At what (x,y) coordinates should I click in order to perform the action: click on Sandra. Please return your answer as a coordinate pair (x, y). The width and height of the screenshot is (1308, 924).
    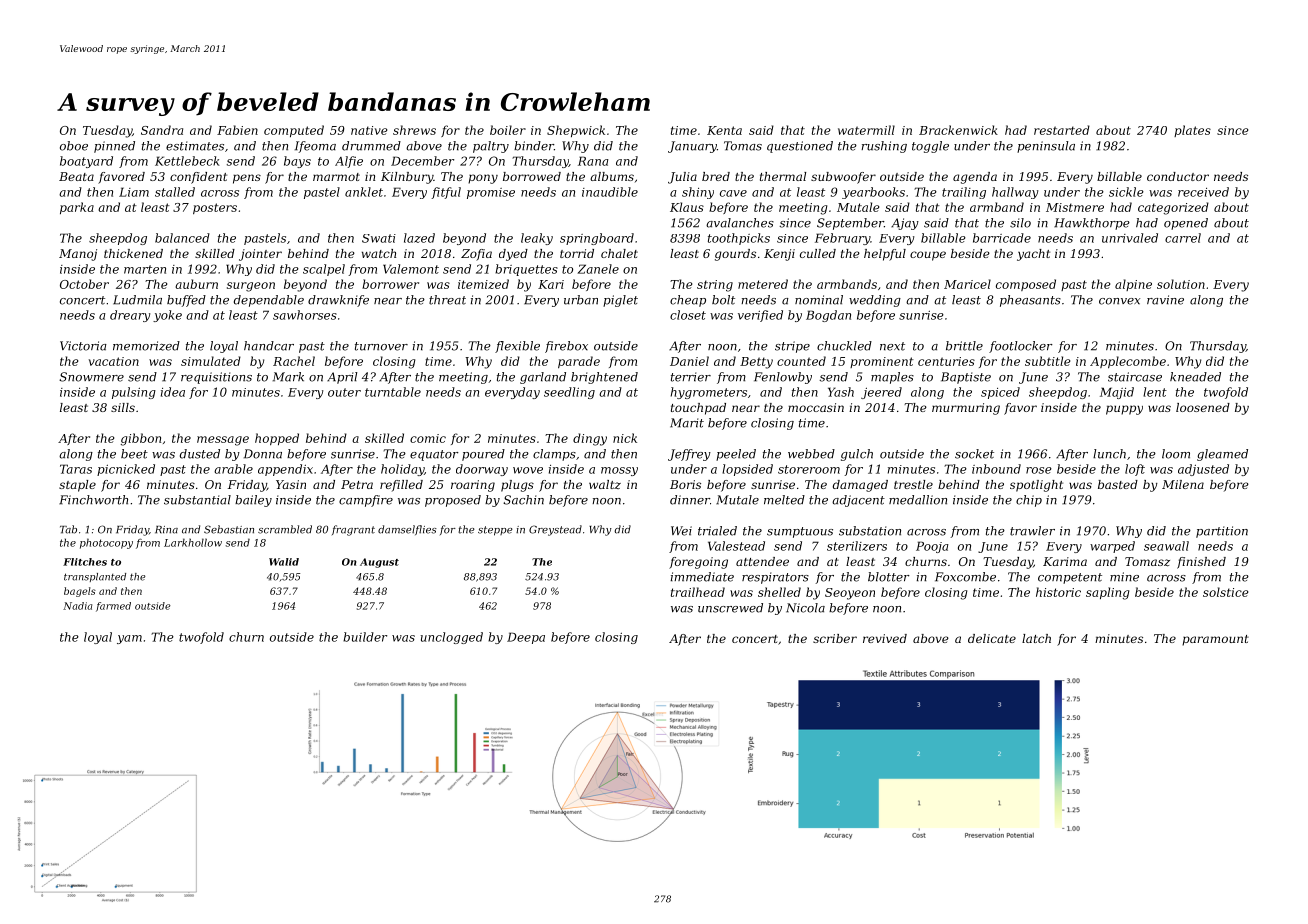
    Looking at the image, I should click on (162, 130).
